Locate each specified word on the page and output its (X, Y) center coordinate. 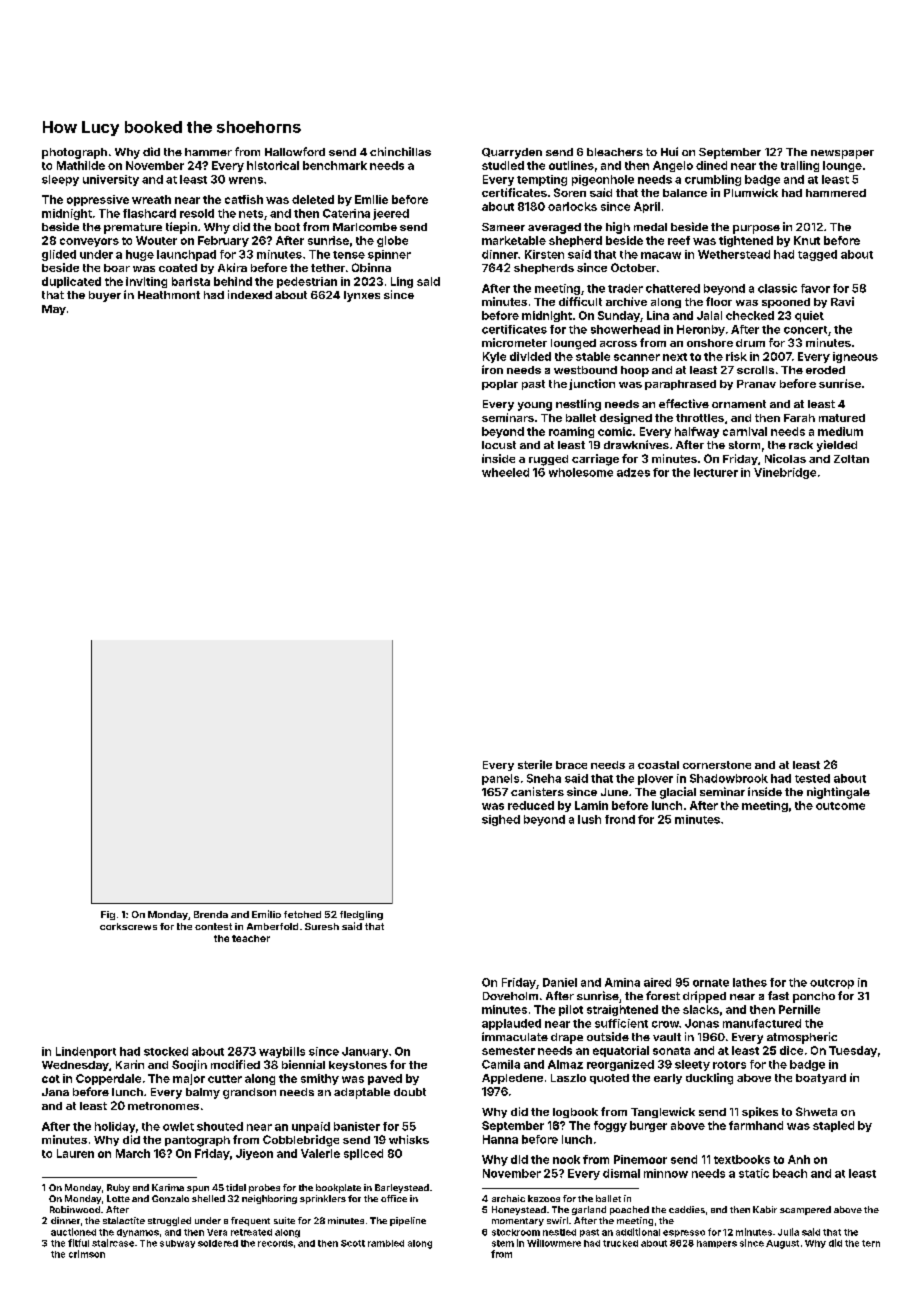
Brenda (211, 914)
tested (812, 778)
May (54, 310)
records (275, 1243)
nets (251, 214)
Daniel (560, 982)
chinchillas (400, 151)
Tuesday (853, 1051)
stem (503, 1243)
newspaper (842, 154)
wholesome (581, 472)
